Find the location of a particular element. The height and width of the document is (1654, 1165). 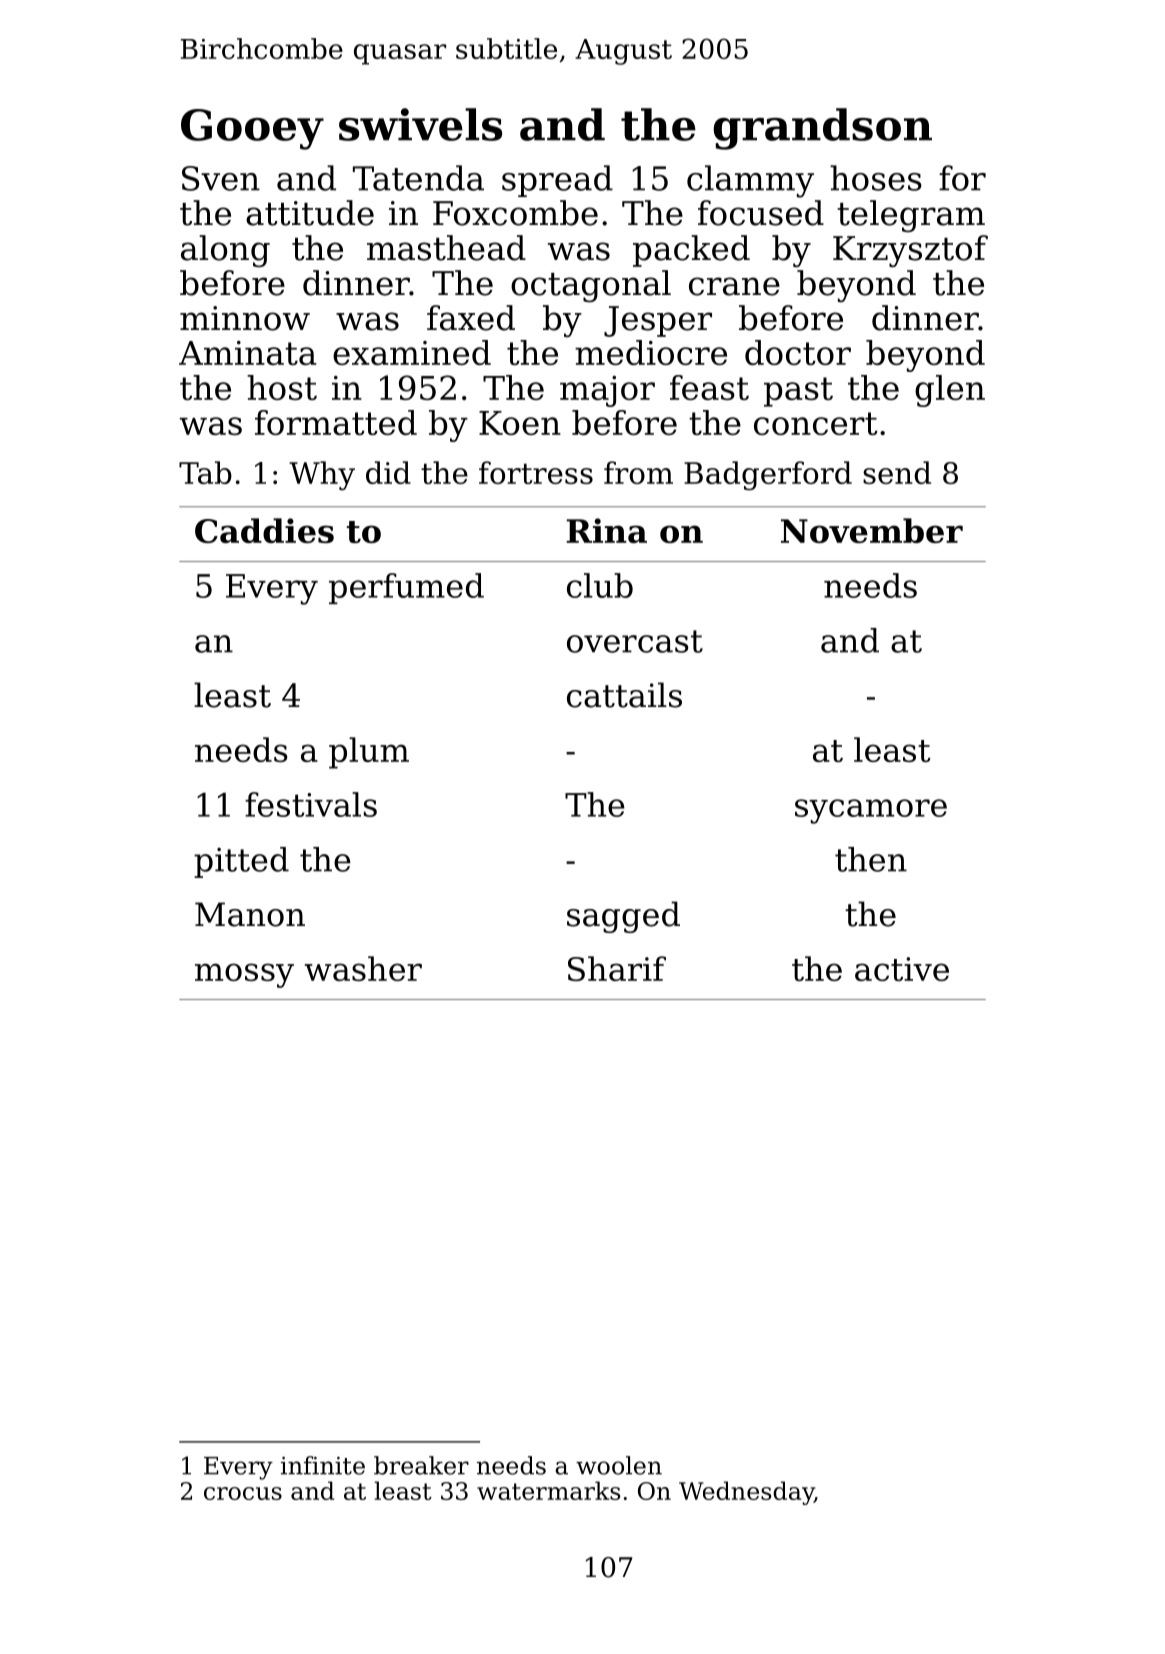

formatted is located at coordinates (336, 422).
